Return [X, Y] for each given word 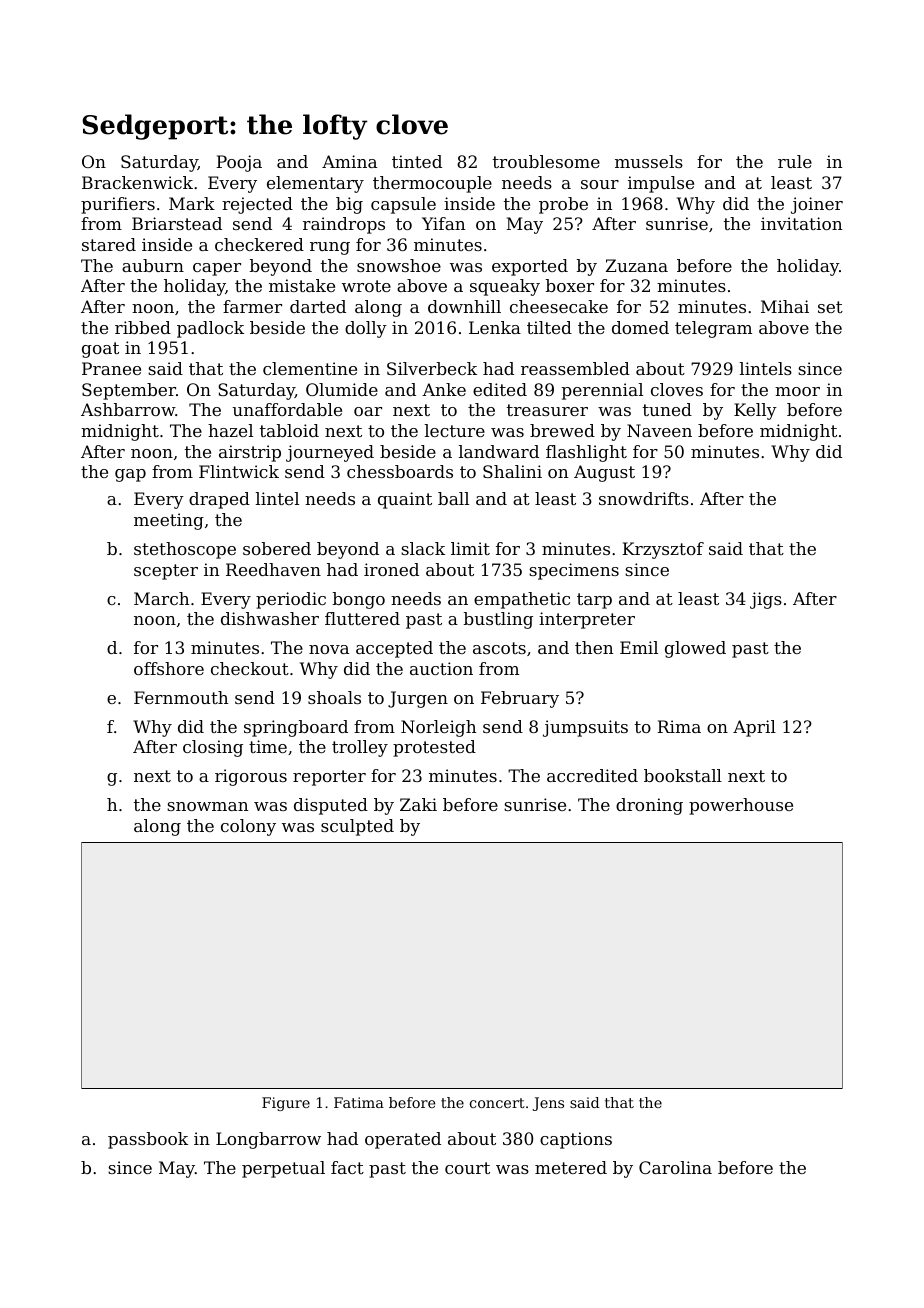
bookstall [683, 775]
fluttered [362, 618]
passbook [148, 1140]
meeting [169, 521]
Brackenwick [137, 182]
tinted [417, 161]
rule [795, 161]
